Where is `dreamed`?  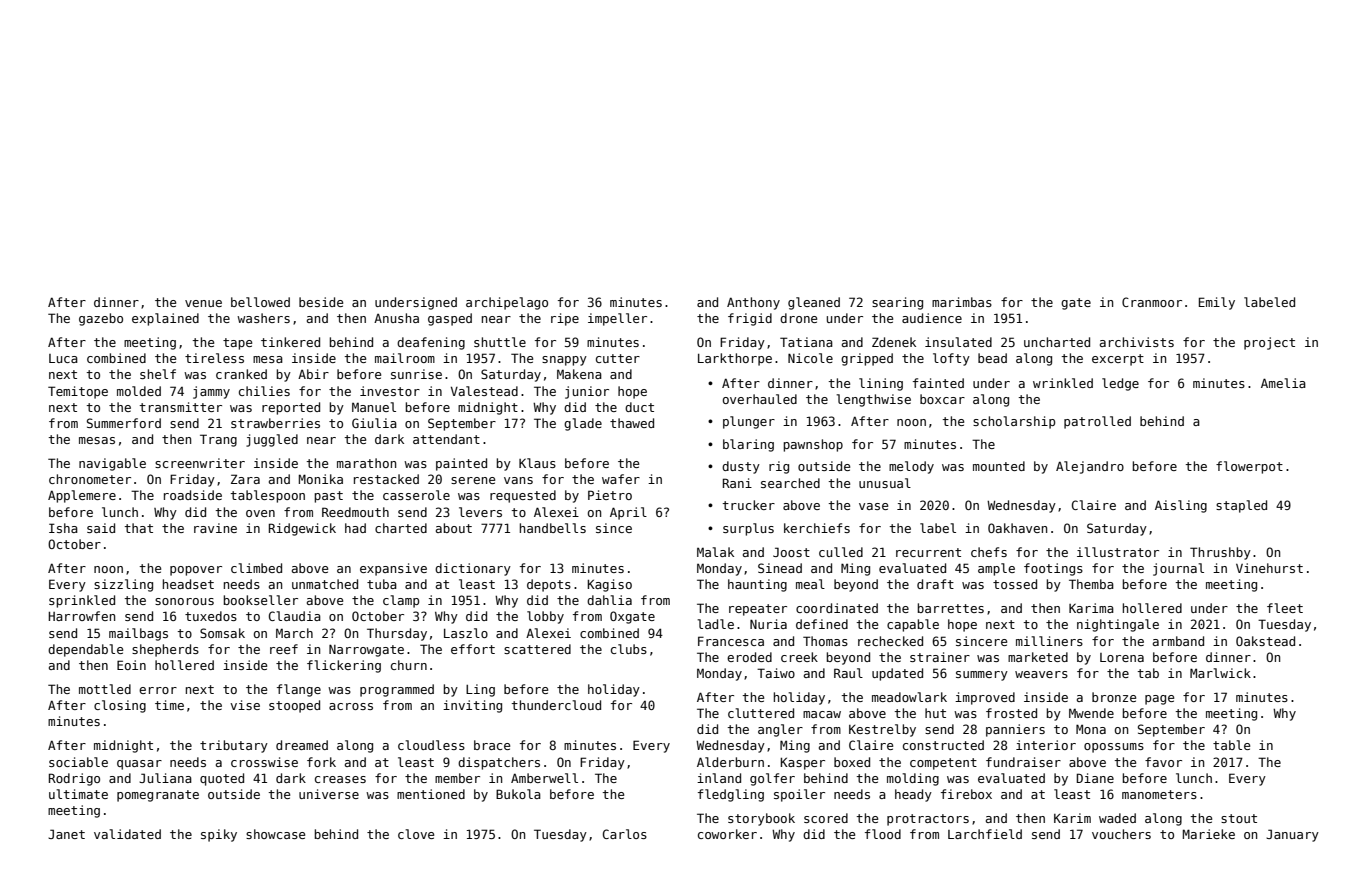
dreamed is located at coordinates (302, 745).
